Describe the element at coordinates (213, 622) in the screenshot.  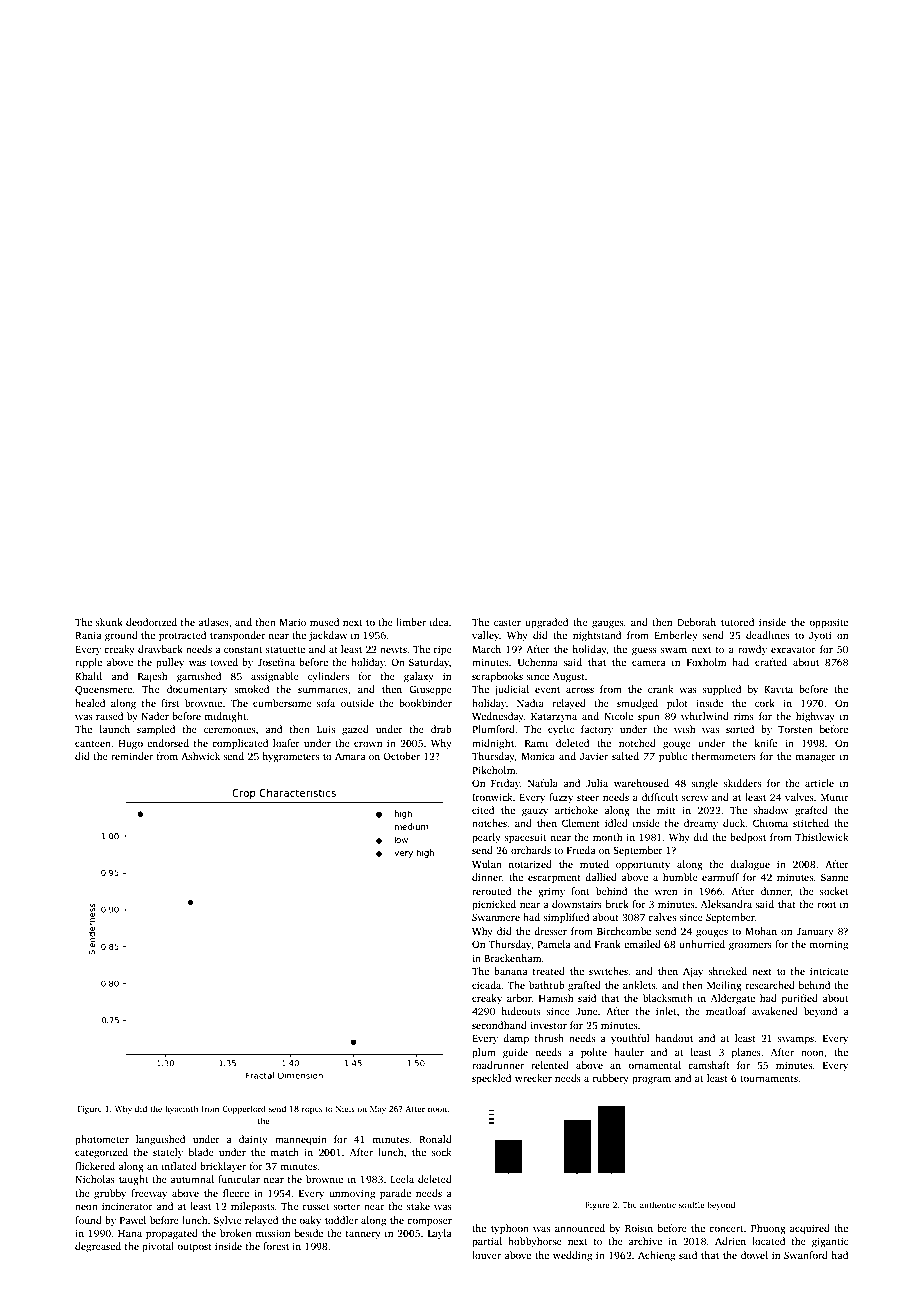
I see `atlases` at that location.
